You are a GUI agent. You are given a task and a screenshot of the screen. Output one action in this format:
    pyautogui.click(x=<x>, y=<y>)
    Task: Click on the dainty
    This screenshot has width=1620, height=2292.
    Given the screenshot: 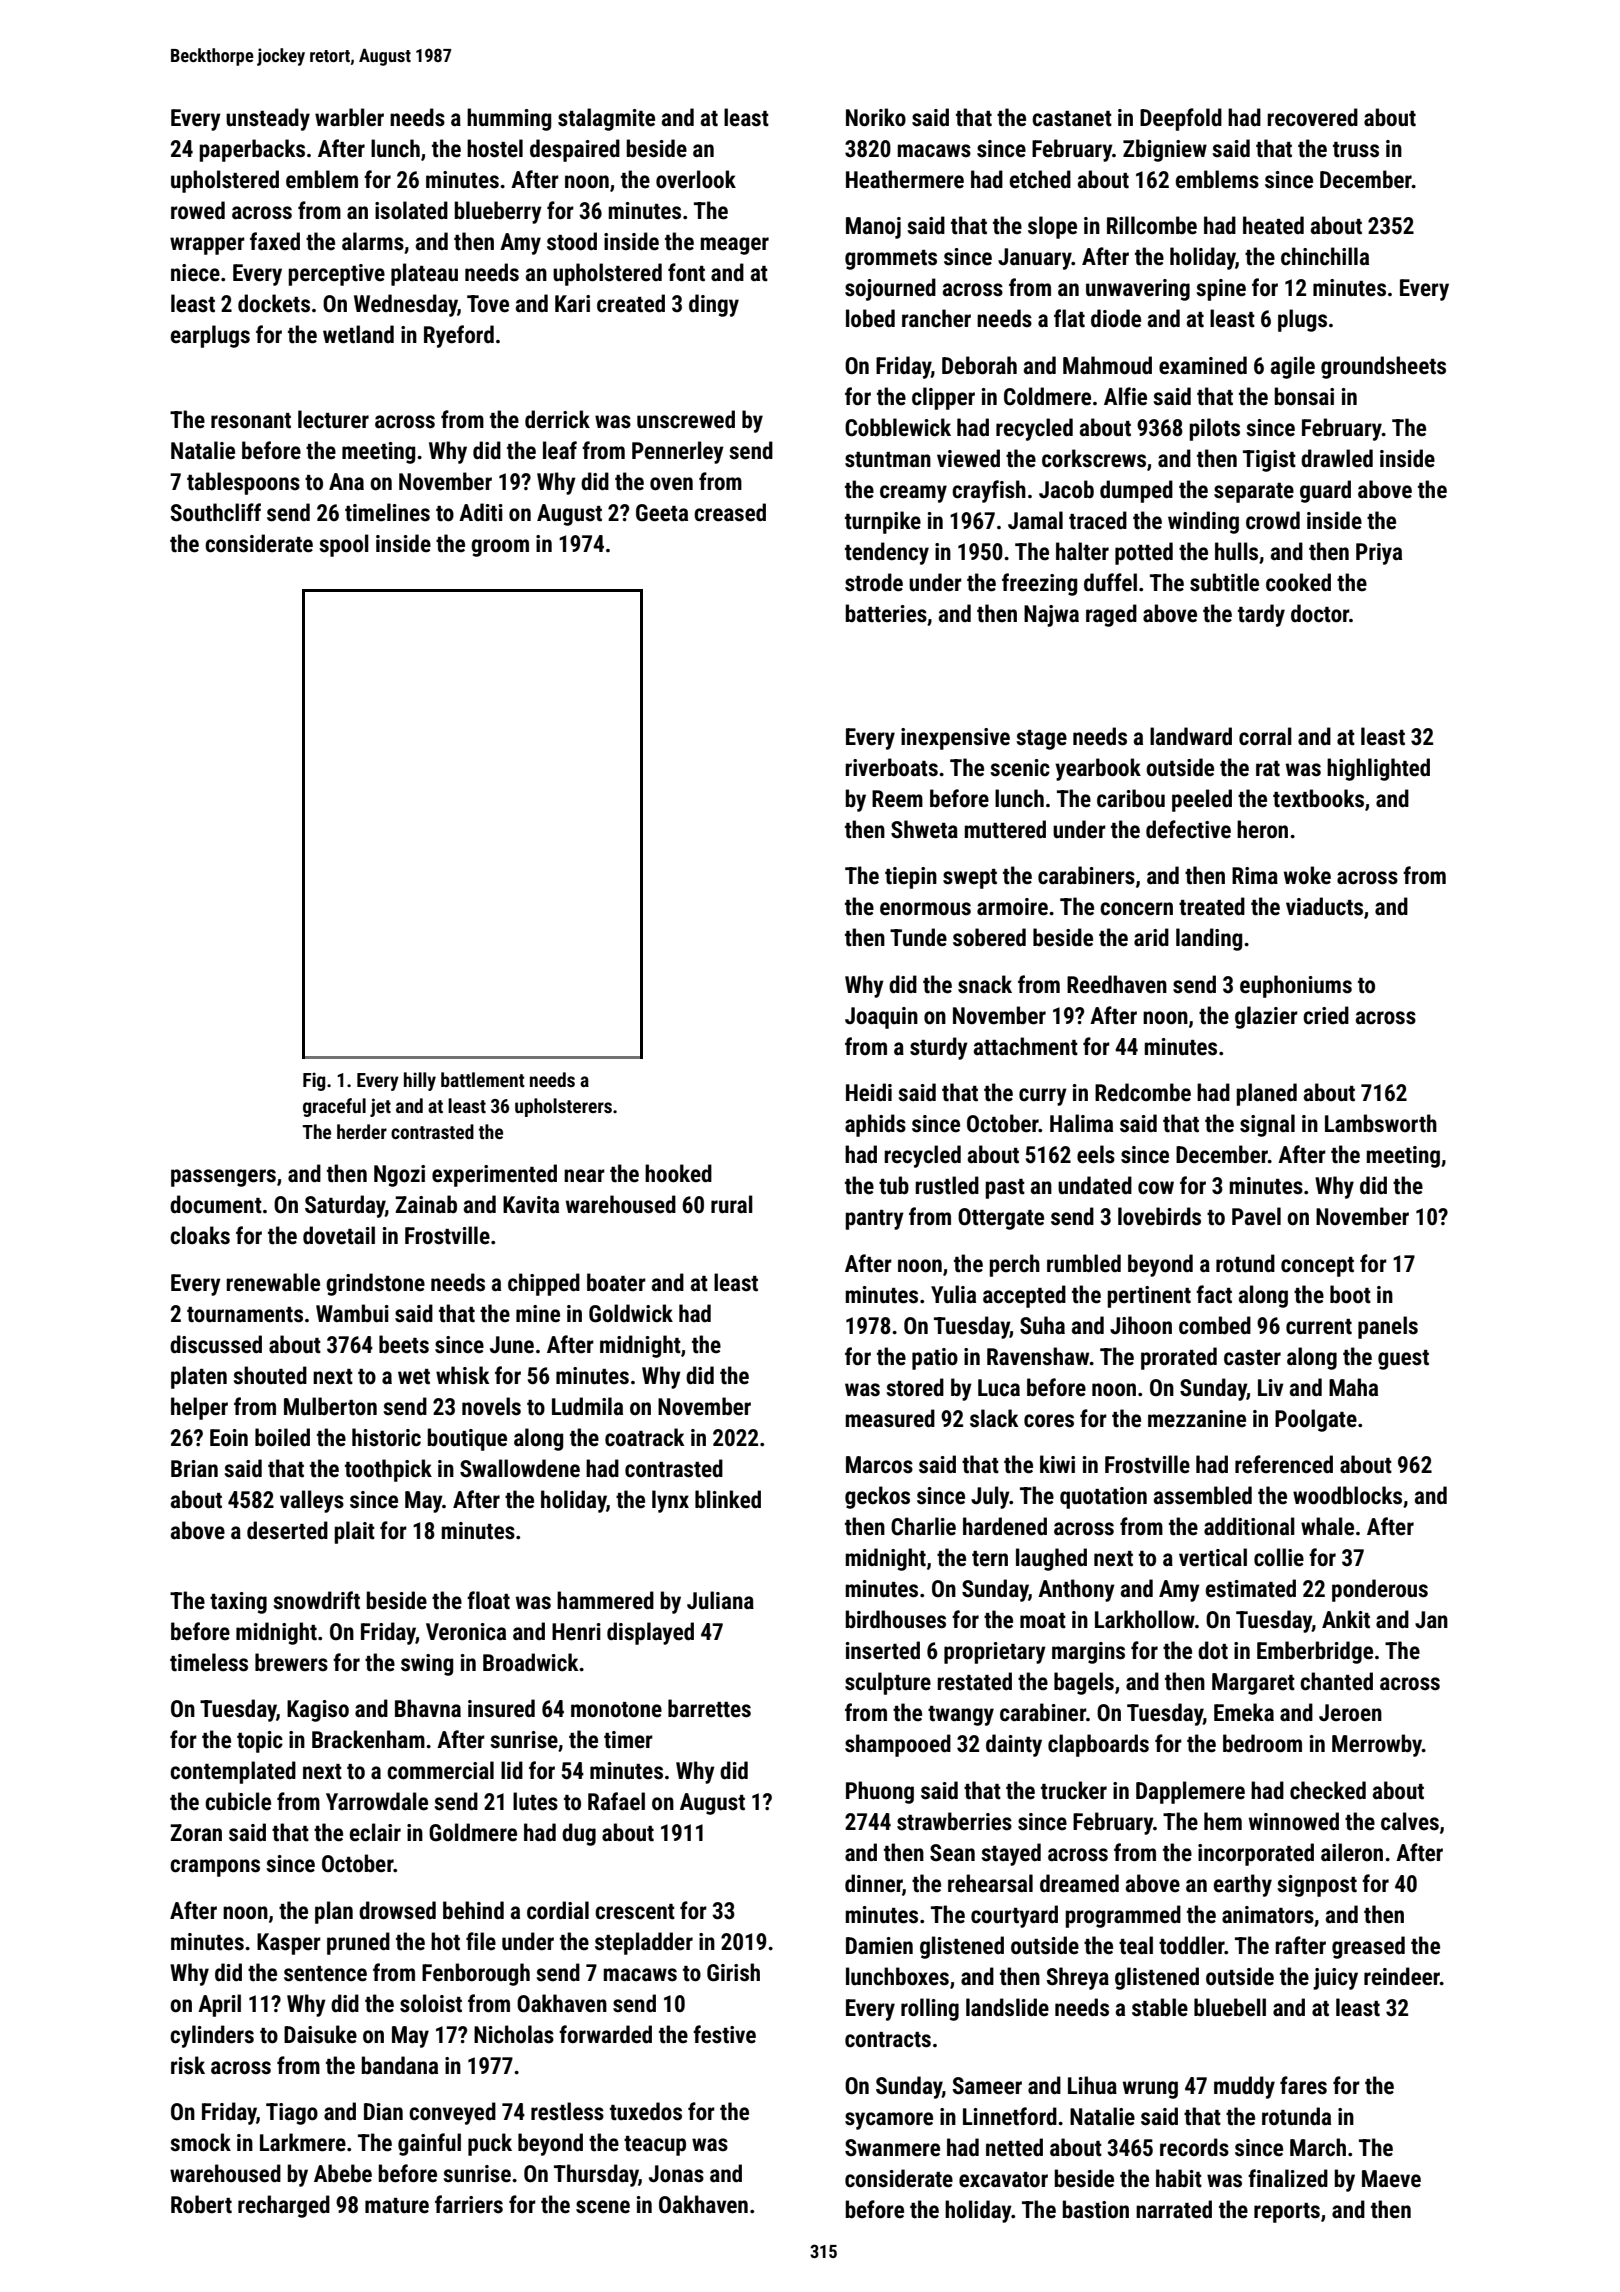 What is the action you would take?
    pyautogui.click(x=1014, y=1745)
